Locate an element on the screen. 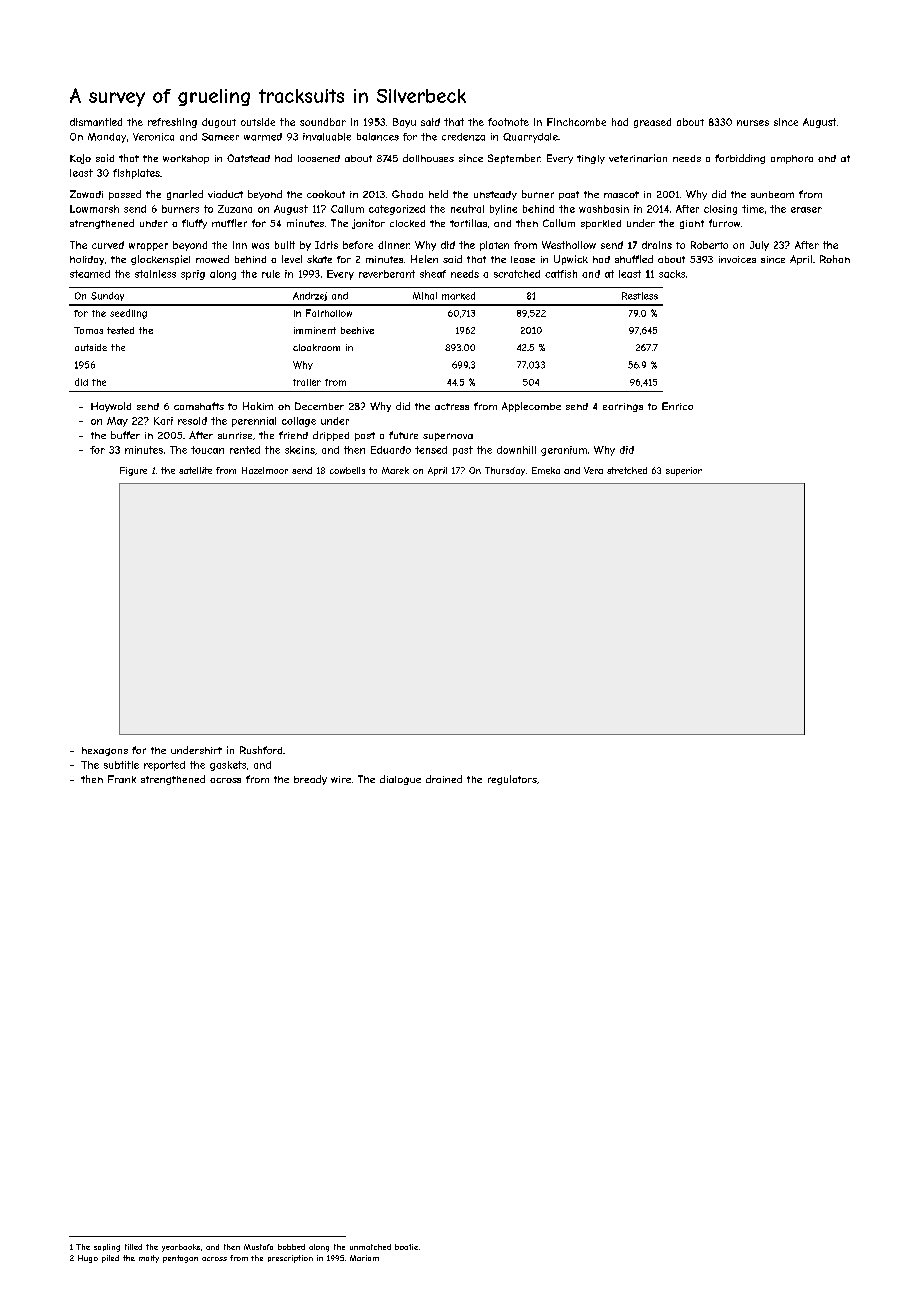  tilled is located at coordinates (133, 1247).
